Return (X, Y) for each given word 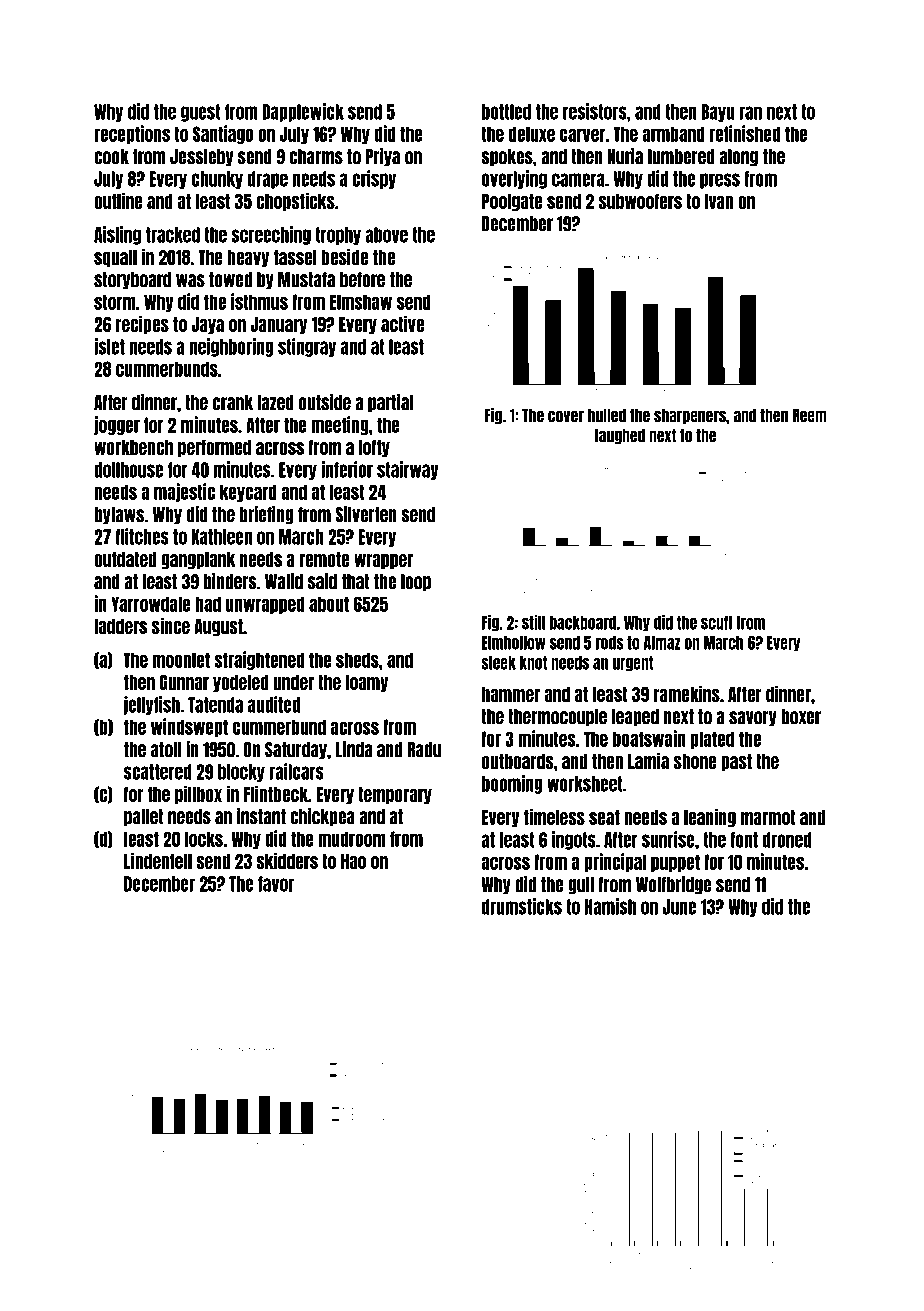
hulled (607, 416)
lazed (275, 403)
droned (787, 840)
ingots (574, 840)
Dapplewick (303, 112)
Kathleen (222, 537)
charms (316, 157)
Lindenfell (158, 860)
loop (416, 583)
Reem (810, 416)
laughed (620, 436)
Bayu (717, 113)
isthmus (259, 301)
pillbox (198, 794)
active (402, 323)
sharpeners (690, 416)
